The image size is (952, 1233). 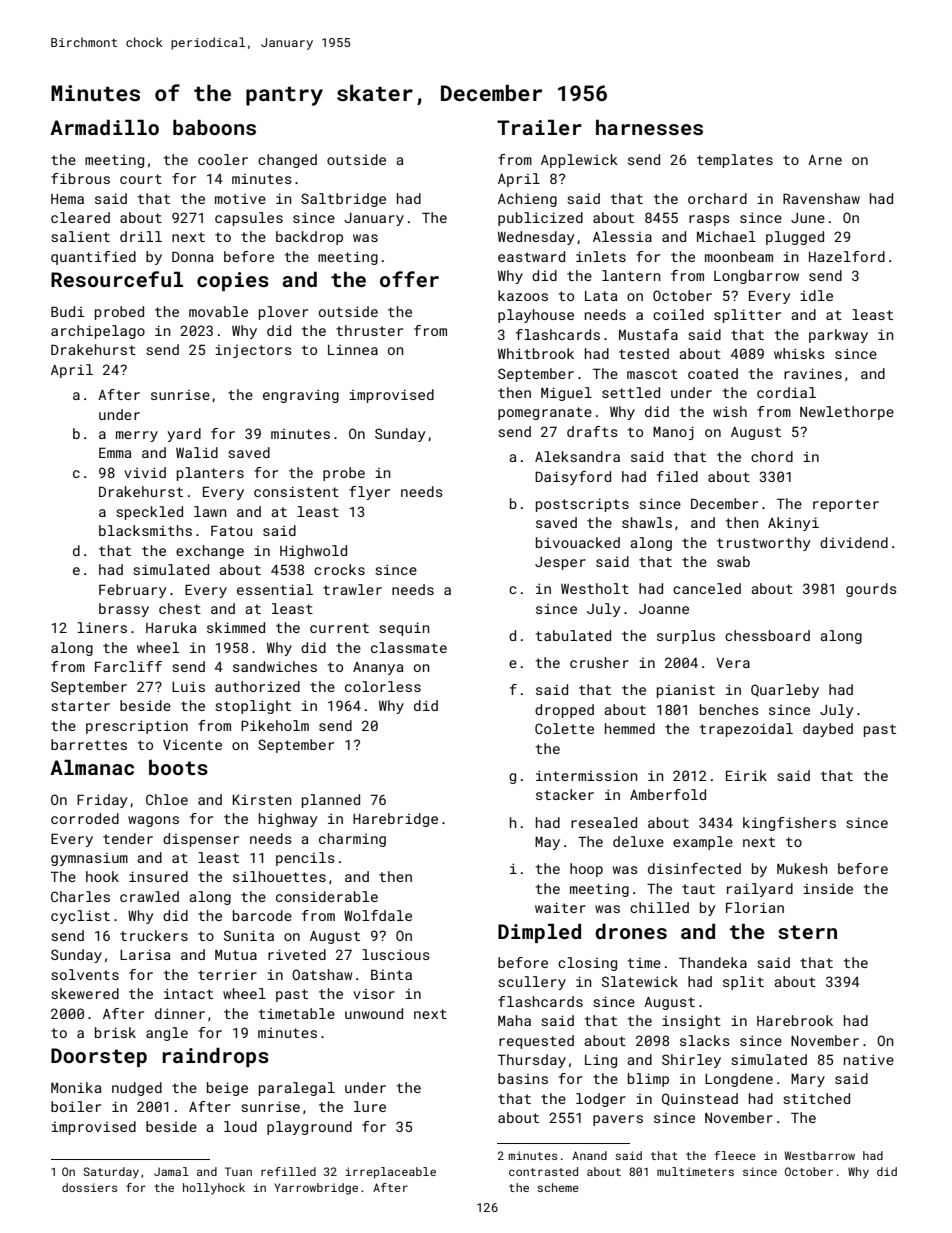 What do you see at coordinates (223, 159) in the page?
I see `cooler` at bounding box center [223, 159].
